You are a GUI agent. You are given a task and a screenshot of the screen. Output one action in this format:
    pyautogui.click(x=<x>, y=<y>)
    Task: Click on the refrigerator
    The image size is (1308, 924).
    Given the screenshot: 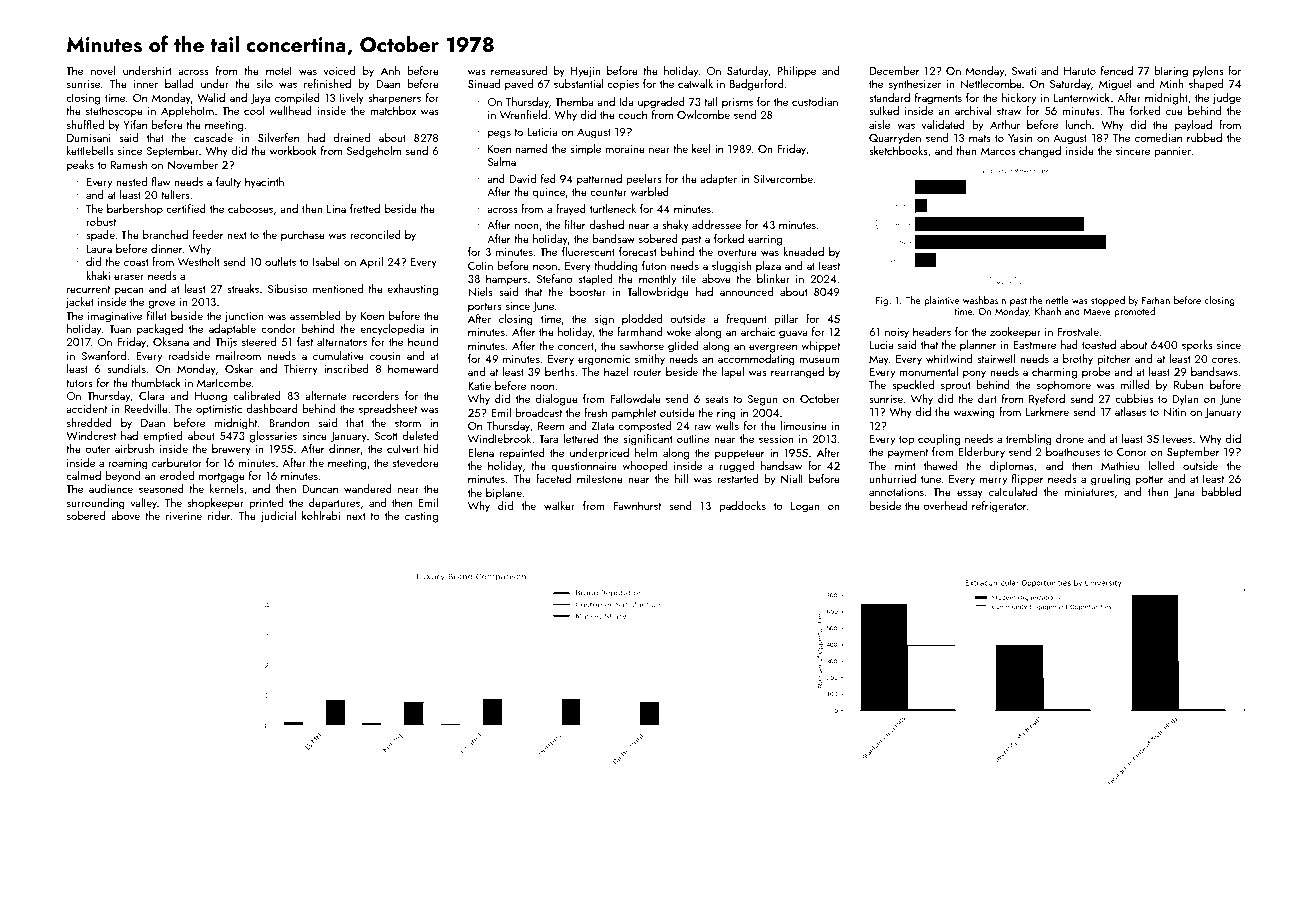 What is the action you would take?
    pyautogui.click(x=999, y=507)
